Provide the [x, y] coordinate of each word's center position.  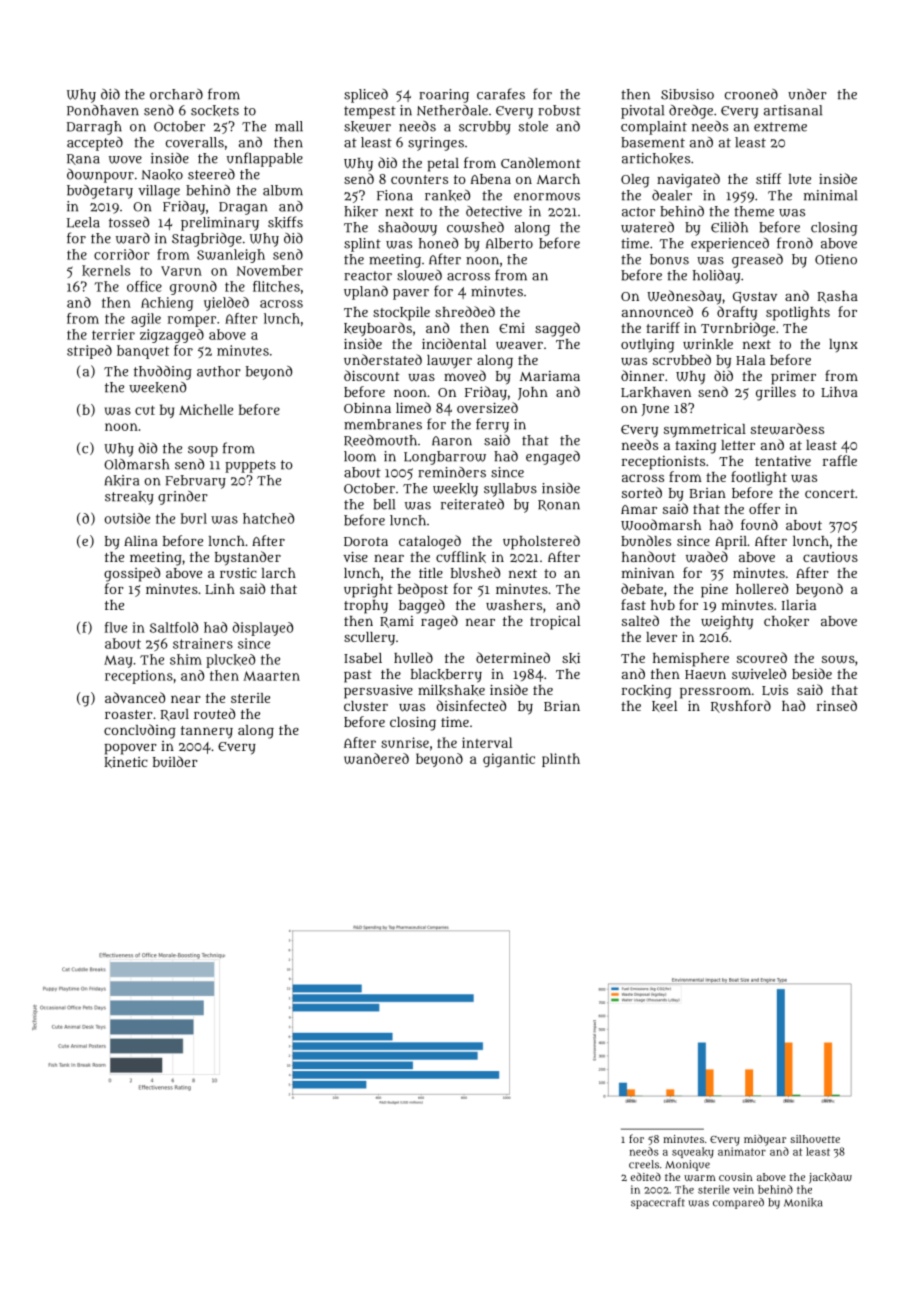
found [759, 524]
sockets [215, 110]
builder [175, 761]
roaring [444, 96]
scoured [762, 657]
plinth [561, 760]
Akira [122, 481]
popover [130, 749]
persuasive [378, 691]
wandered [376, 758]
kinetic [126, 762]
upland [366, 293]
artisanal [793, 110]
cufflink [461, 557]
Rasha [837, 297]
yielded [226, 304]
